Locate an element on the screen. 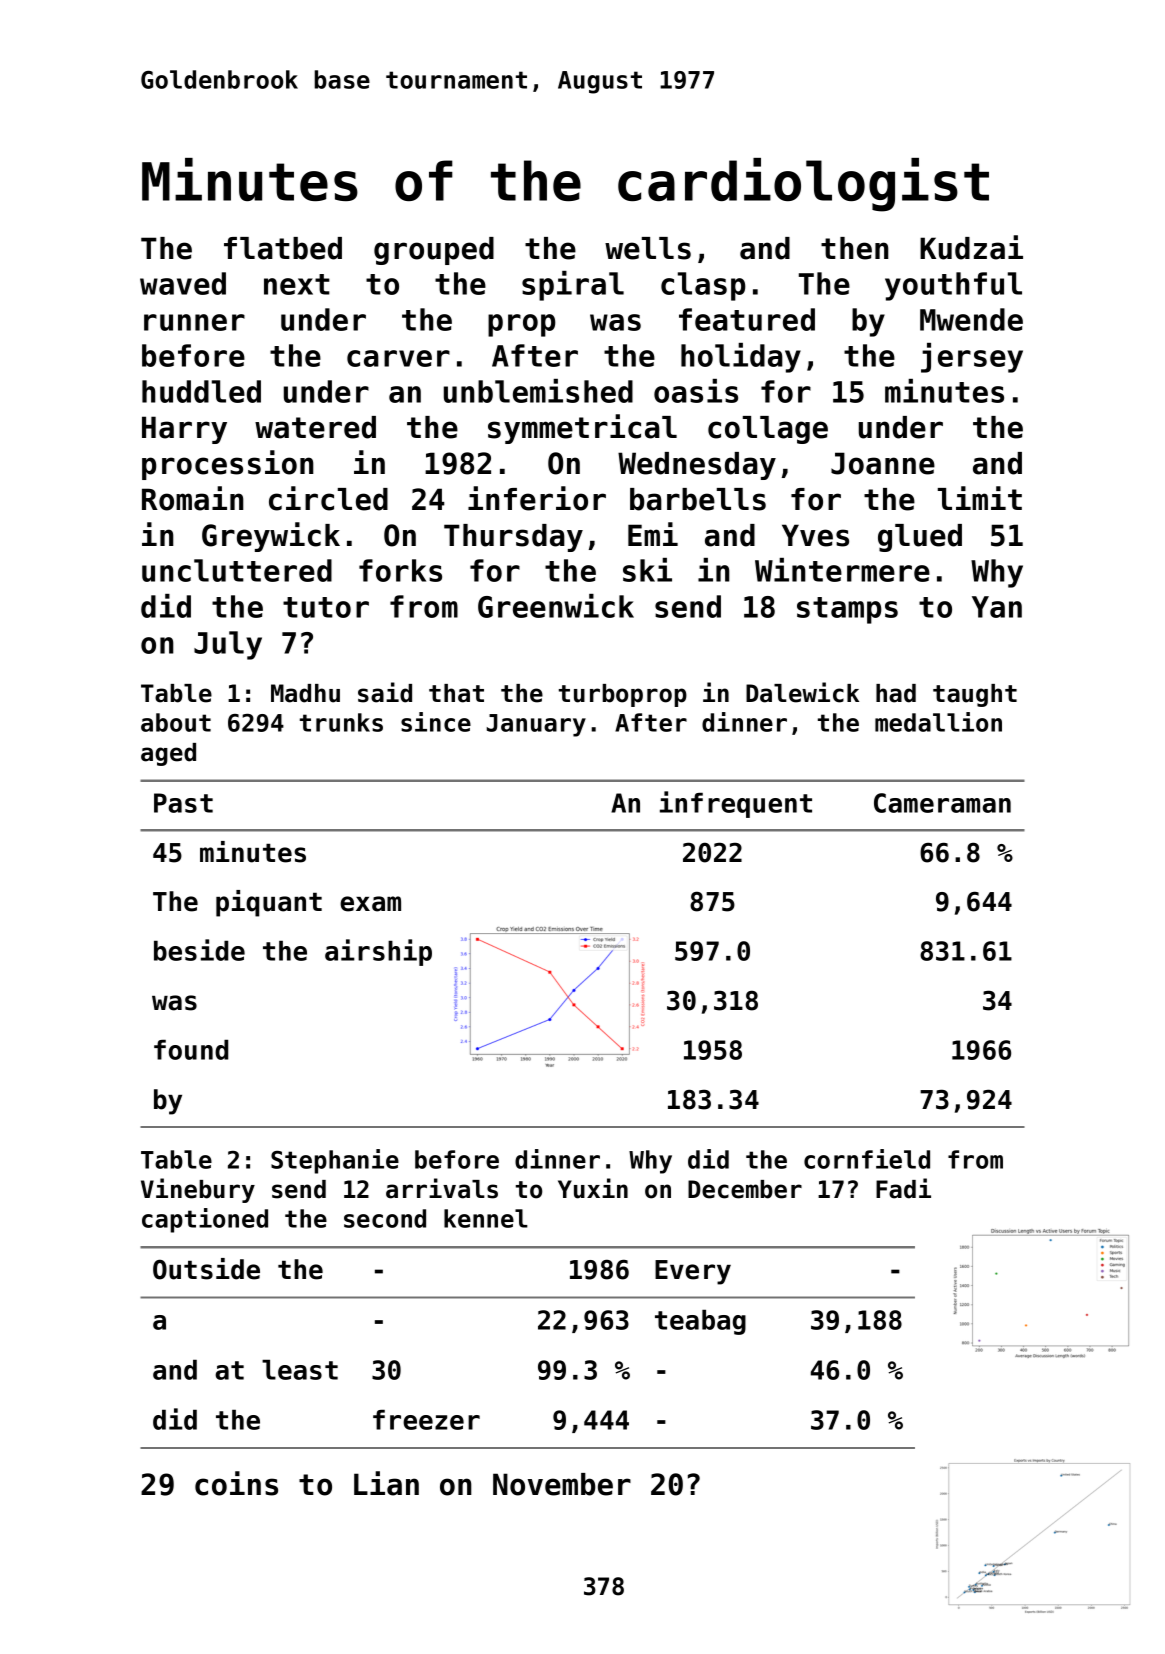  Lian is located at coordinates (386, 1483).
